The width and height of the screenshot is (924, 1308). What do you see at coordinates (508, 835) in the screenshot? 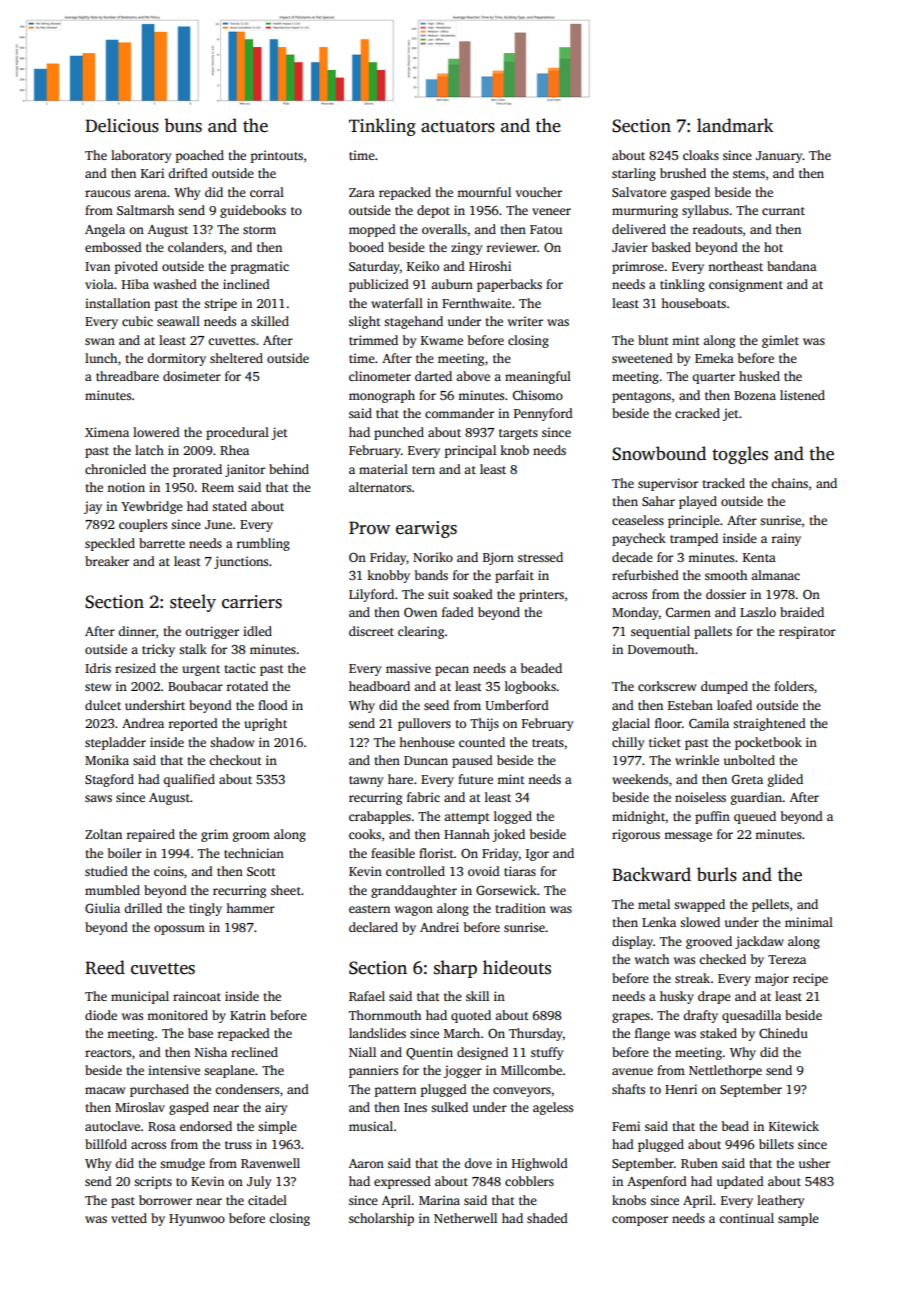
I see `joked` at bounding box center [508, 835].
